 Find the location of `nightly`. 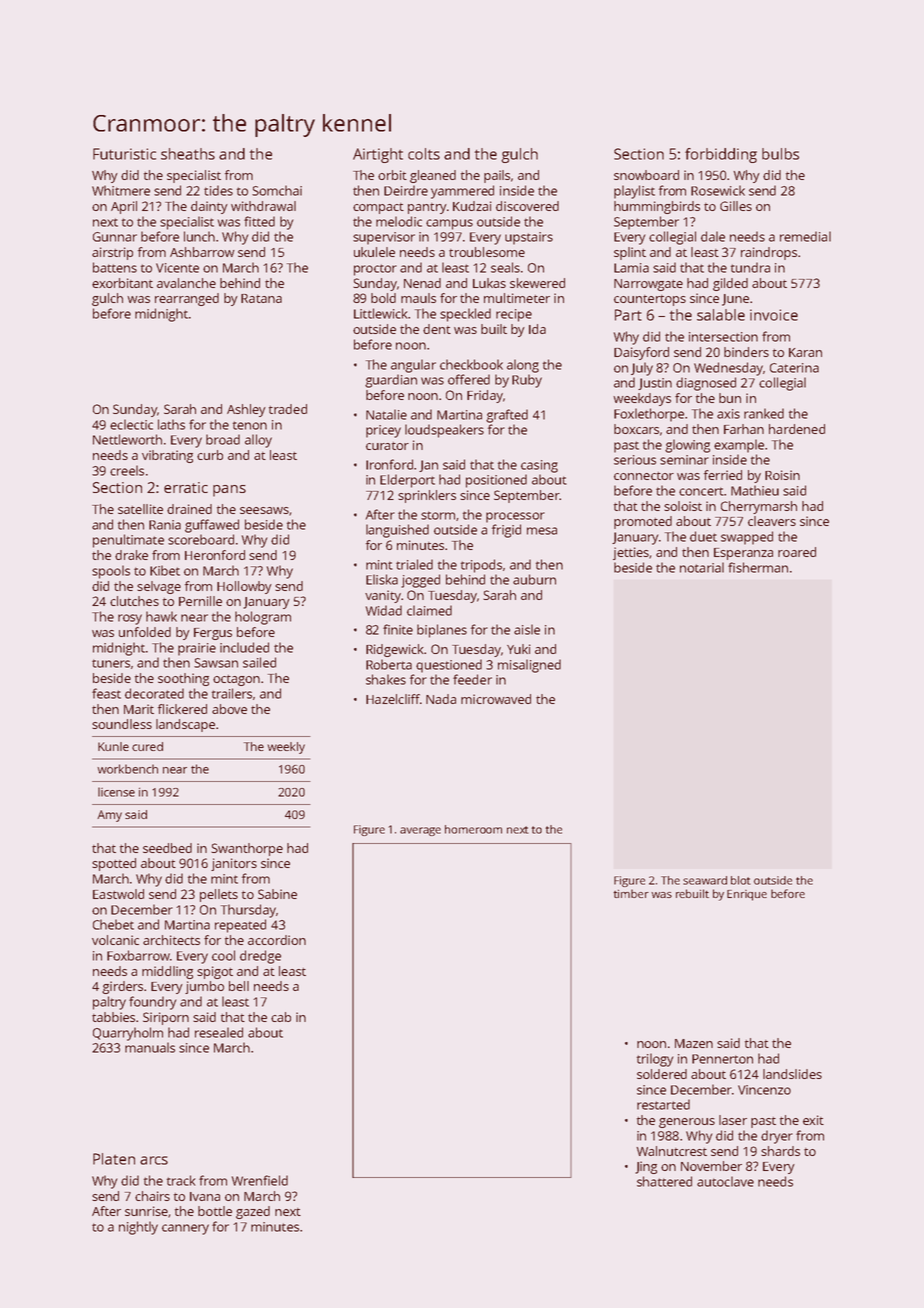

nightly is located at coordinates (138, 1228).
